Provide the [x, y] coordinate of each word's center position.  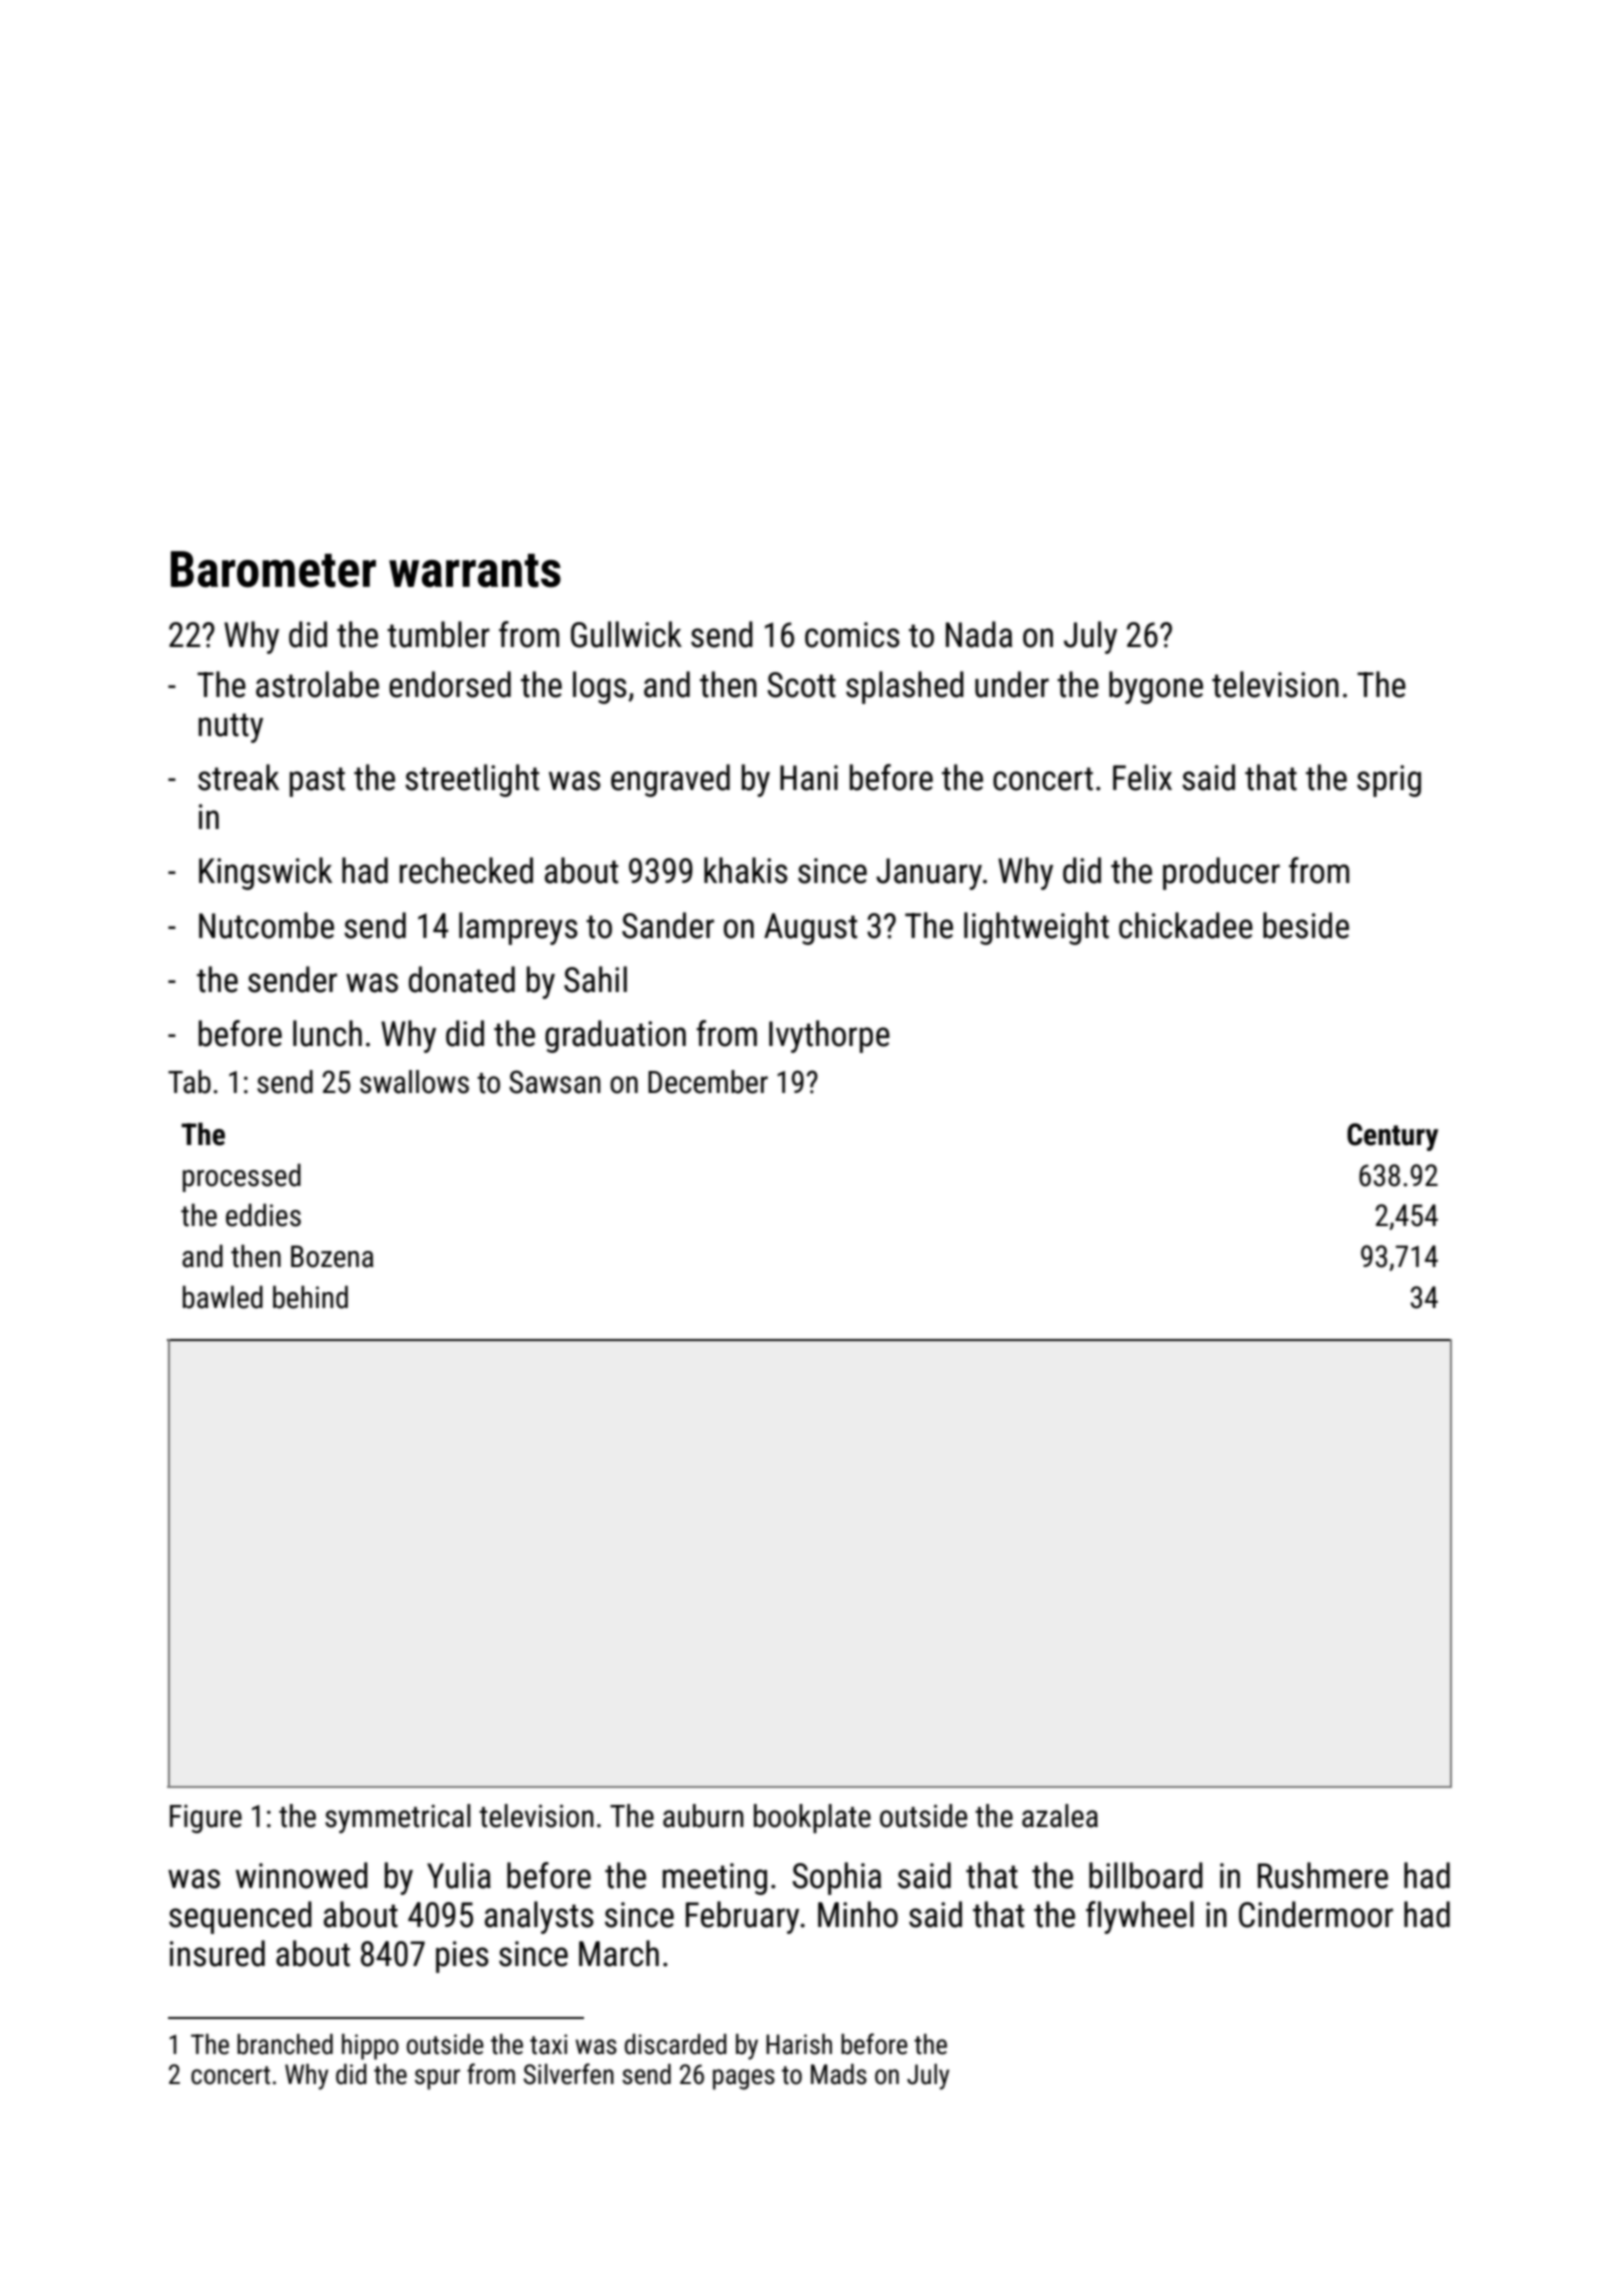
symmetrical [398, 1818]
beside [1306, 925]
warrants [475, 571]
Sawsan [555, 1082]
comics [852, 635]
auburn [703, 1816]
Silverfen [569, 2074]
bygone [1156, 687]
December [708, 1082]
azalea [1060, 1816]
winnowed [302, 1875]
